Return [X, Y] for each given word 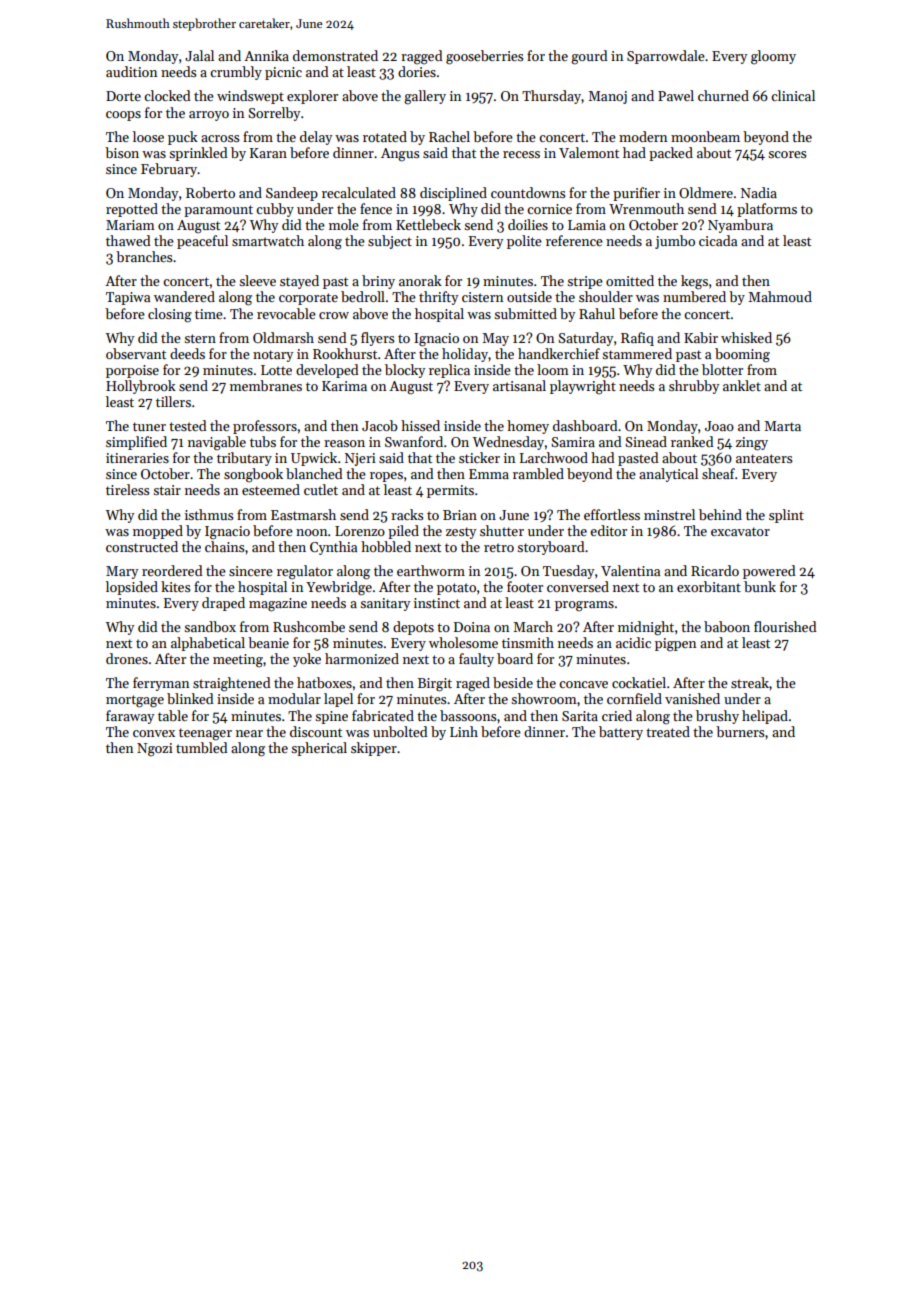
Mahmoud [780, 296]
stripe [585, 282]
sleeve [257, 280]
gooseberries [484, 57]
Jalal [199, 55]
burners [740, 731]
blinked [190, 698]
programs [584, 606]
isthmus [209, 514]
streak [750, 682]
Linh [464, 731]
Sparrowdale [666, 57]
